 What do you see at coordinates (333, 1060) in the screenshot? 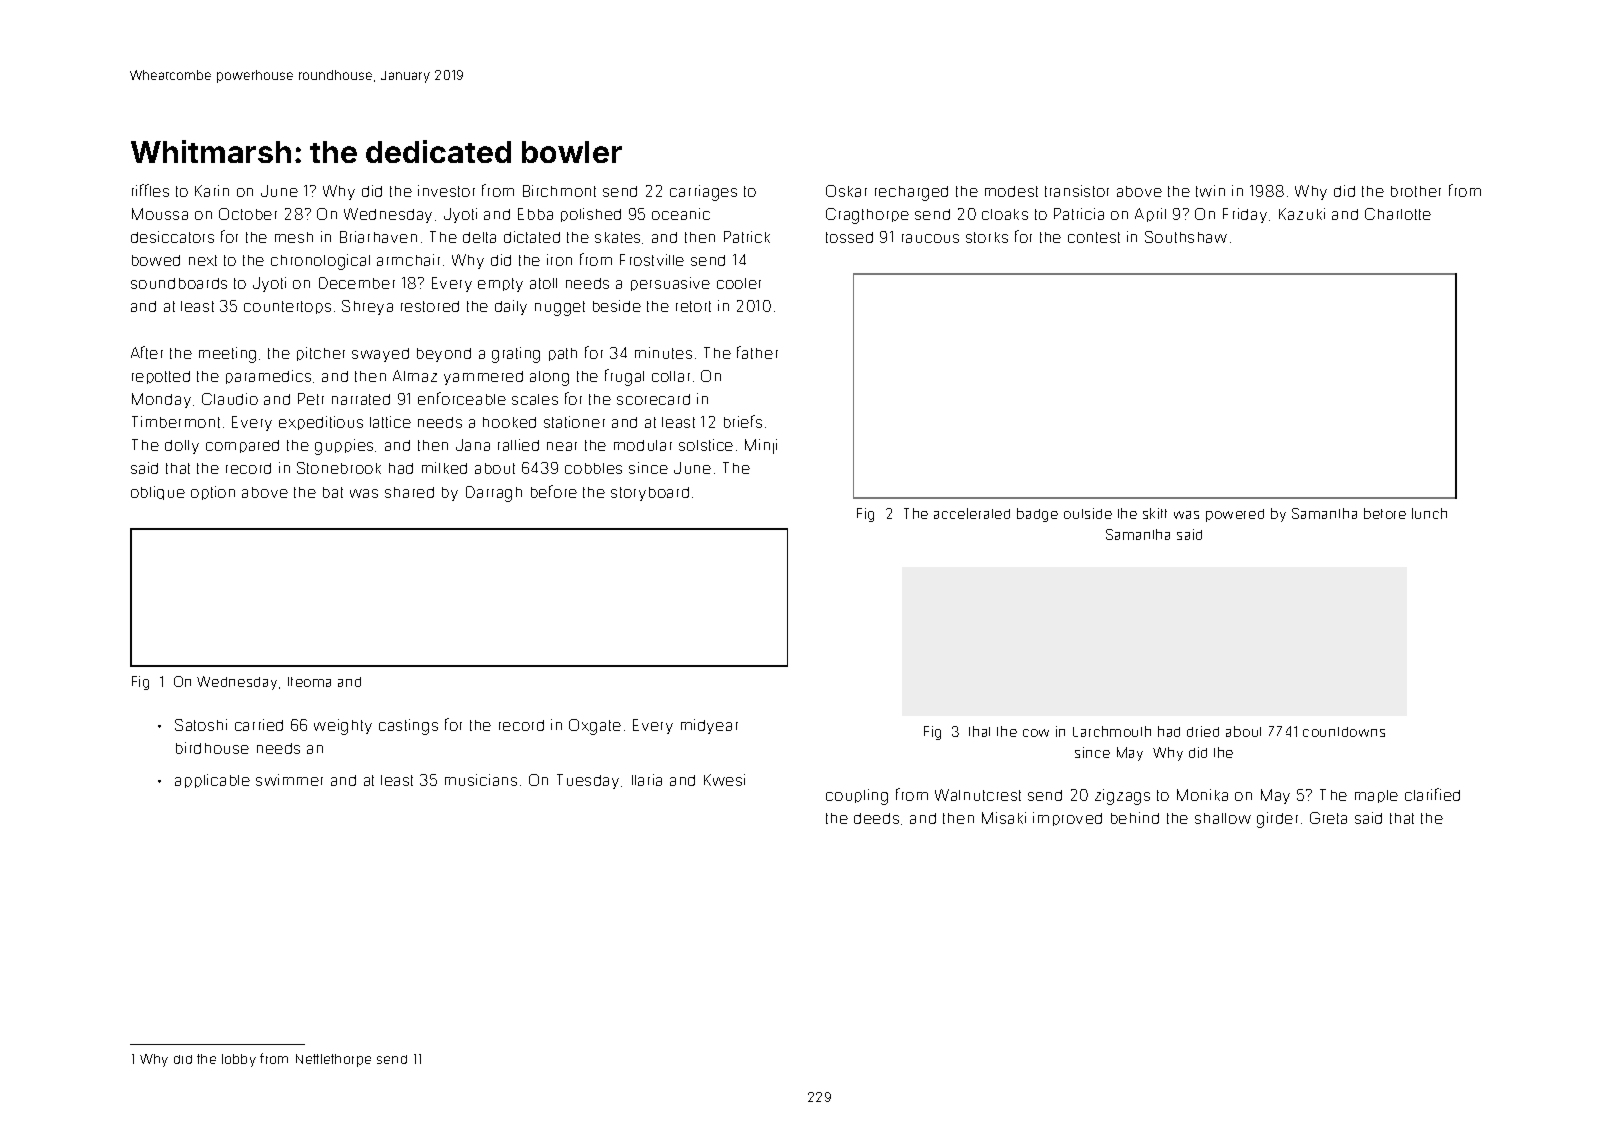
I see `Nettlethorpe` at bounding box center [333, 1060].
